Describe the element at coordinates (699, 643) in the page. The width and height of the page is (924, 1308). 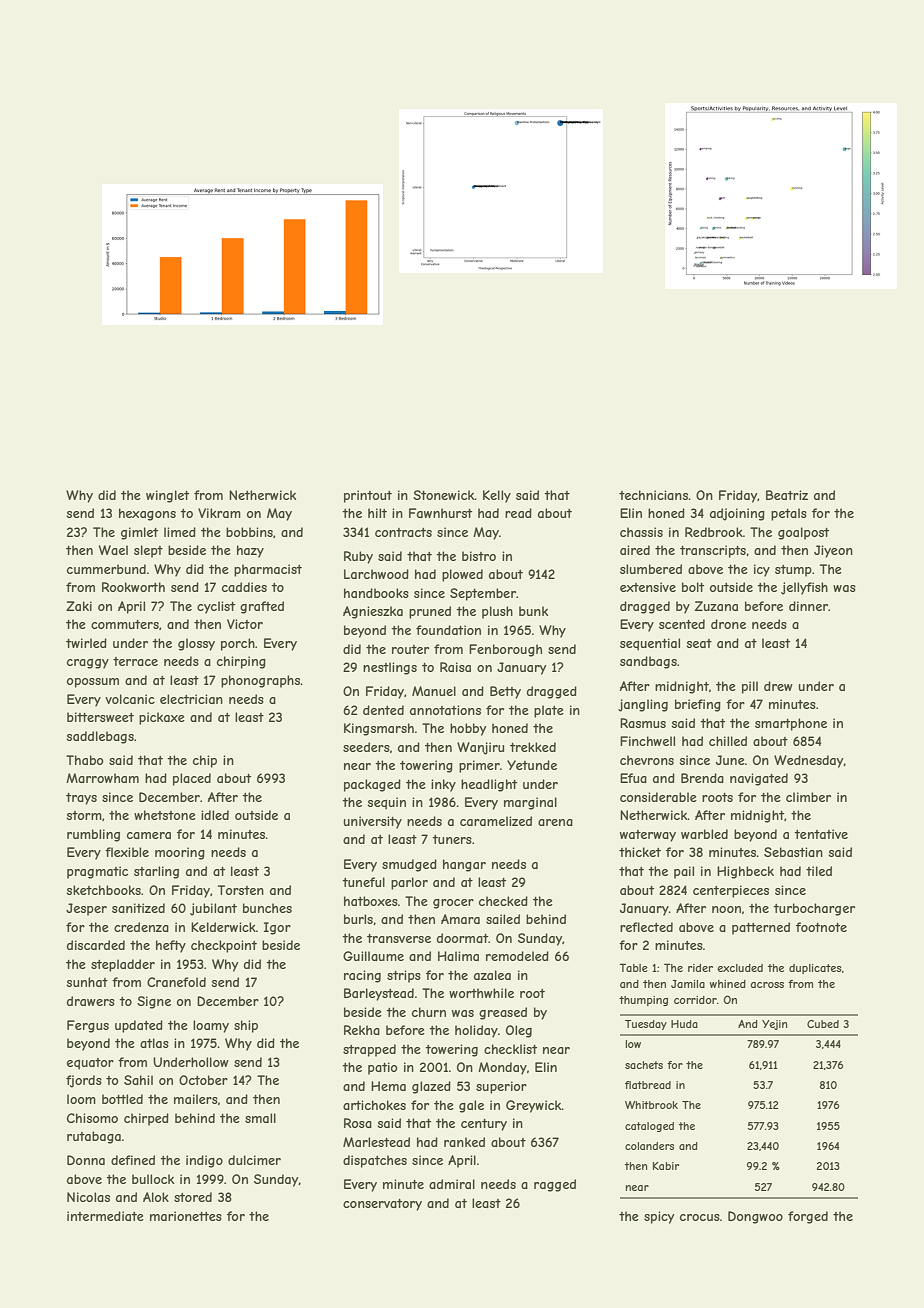
I see `seat` at that location.
